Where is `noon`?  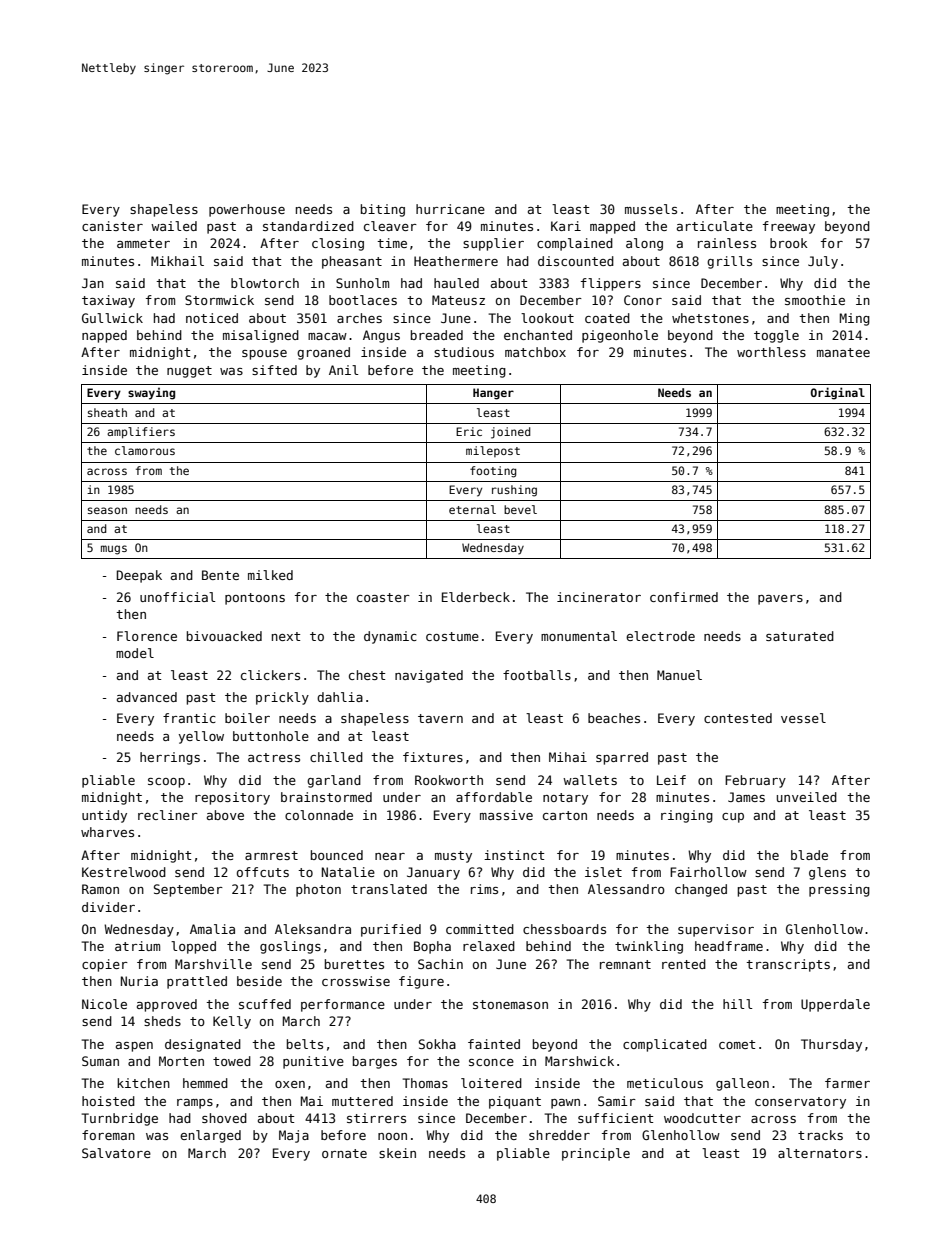
noon is located at coordinates (392, 1136).
